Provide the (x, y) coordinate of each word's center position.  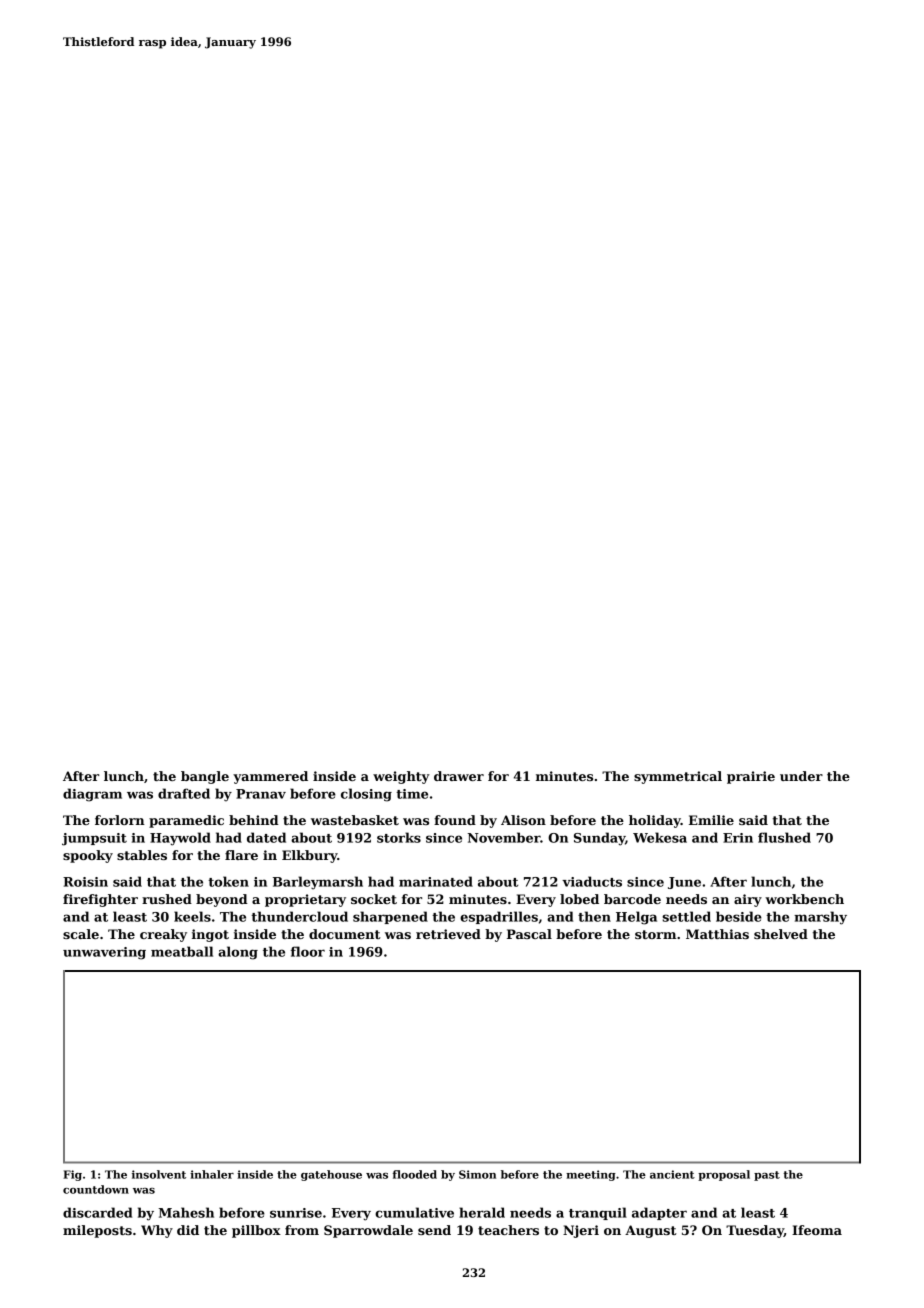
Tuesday (755, 1231)
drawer (459, 776)
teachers (508, 1230)
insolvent (159, 1174)
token (228, 881)
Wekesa (660, 837)
